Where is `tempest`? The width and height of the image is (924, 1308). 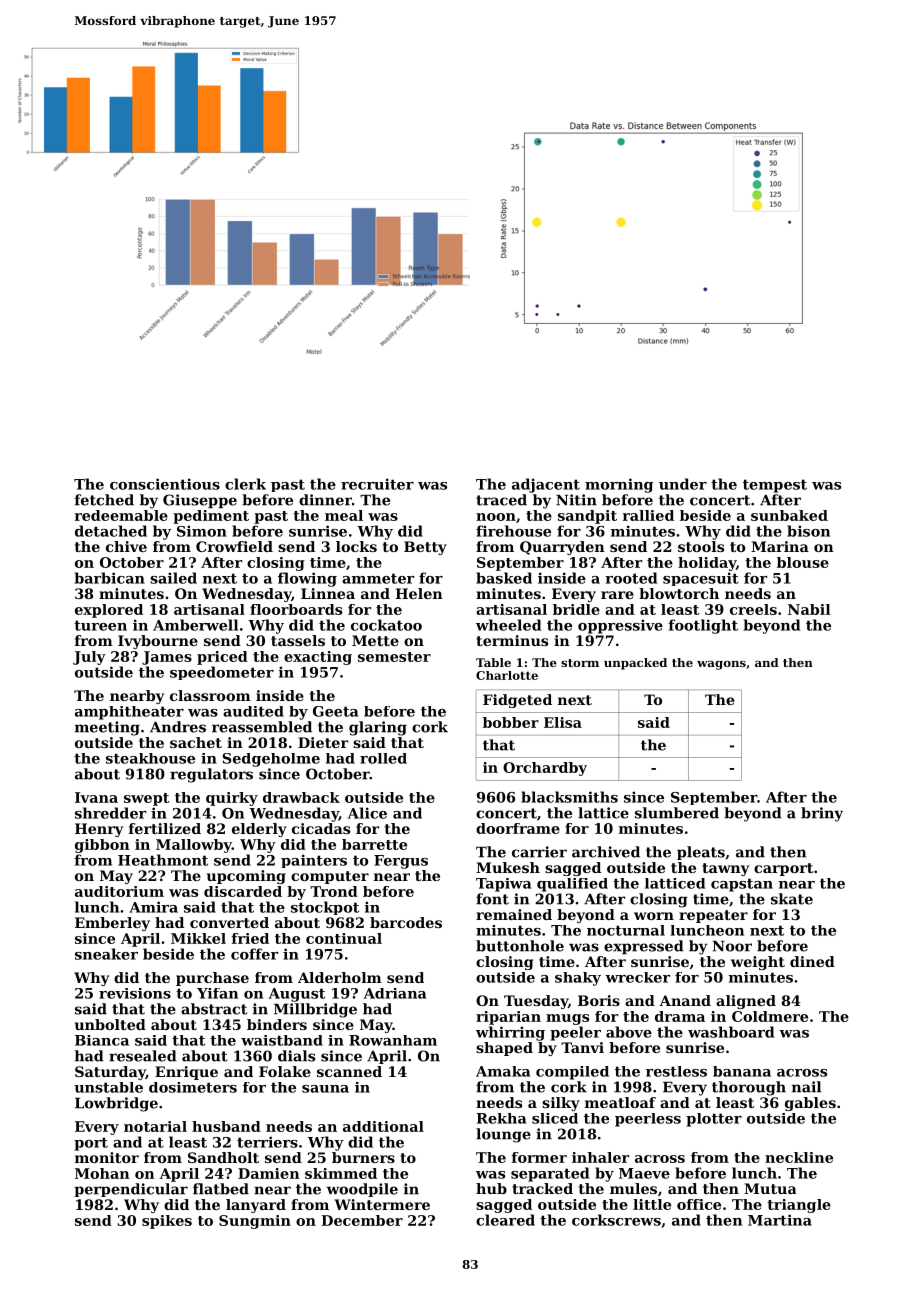
tempest is located at coordinates (775, 486).
